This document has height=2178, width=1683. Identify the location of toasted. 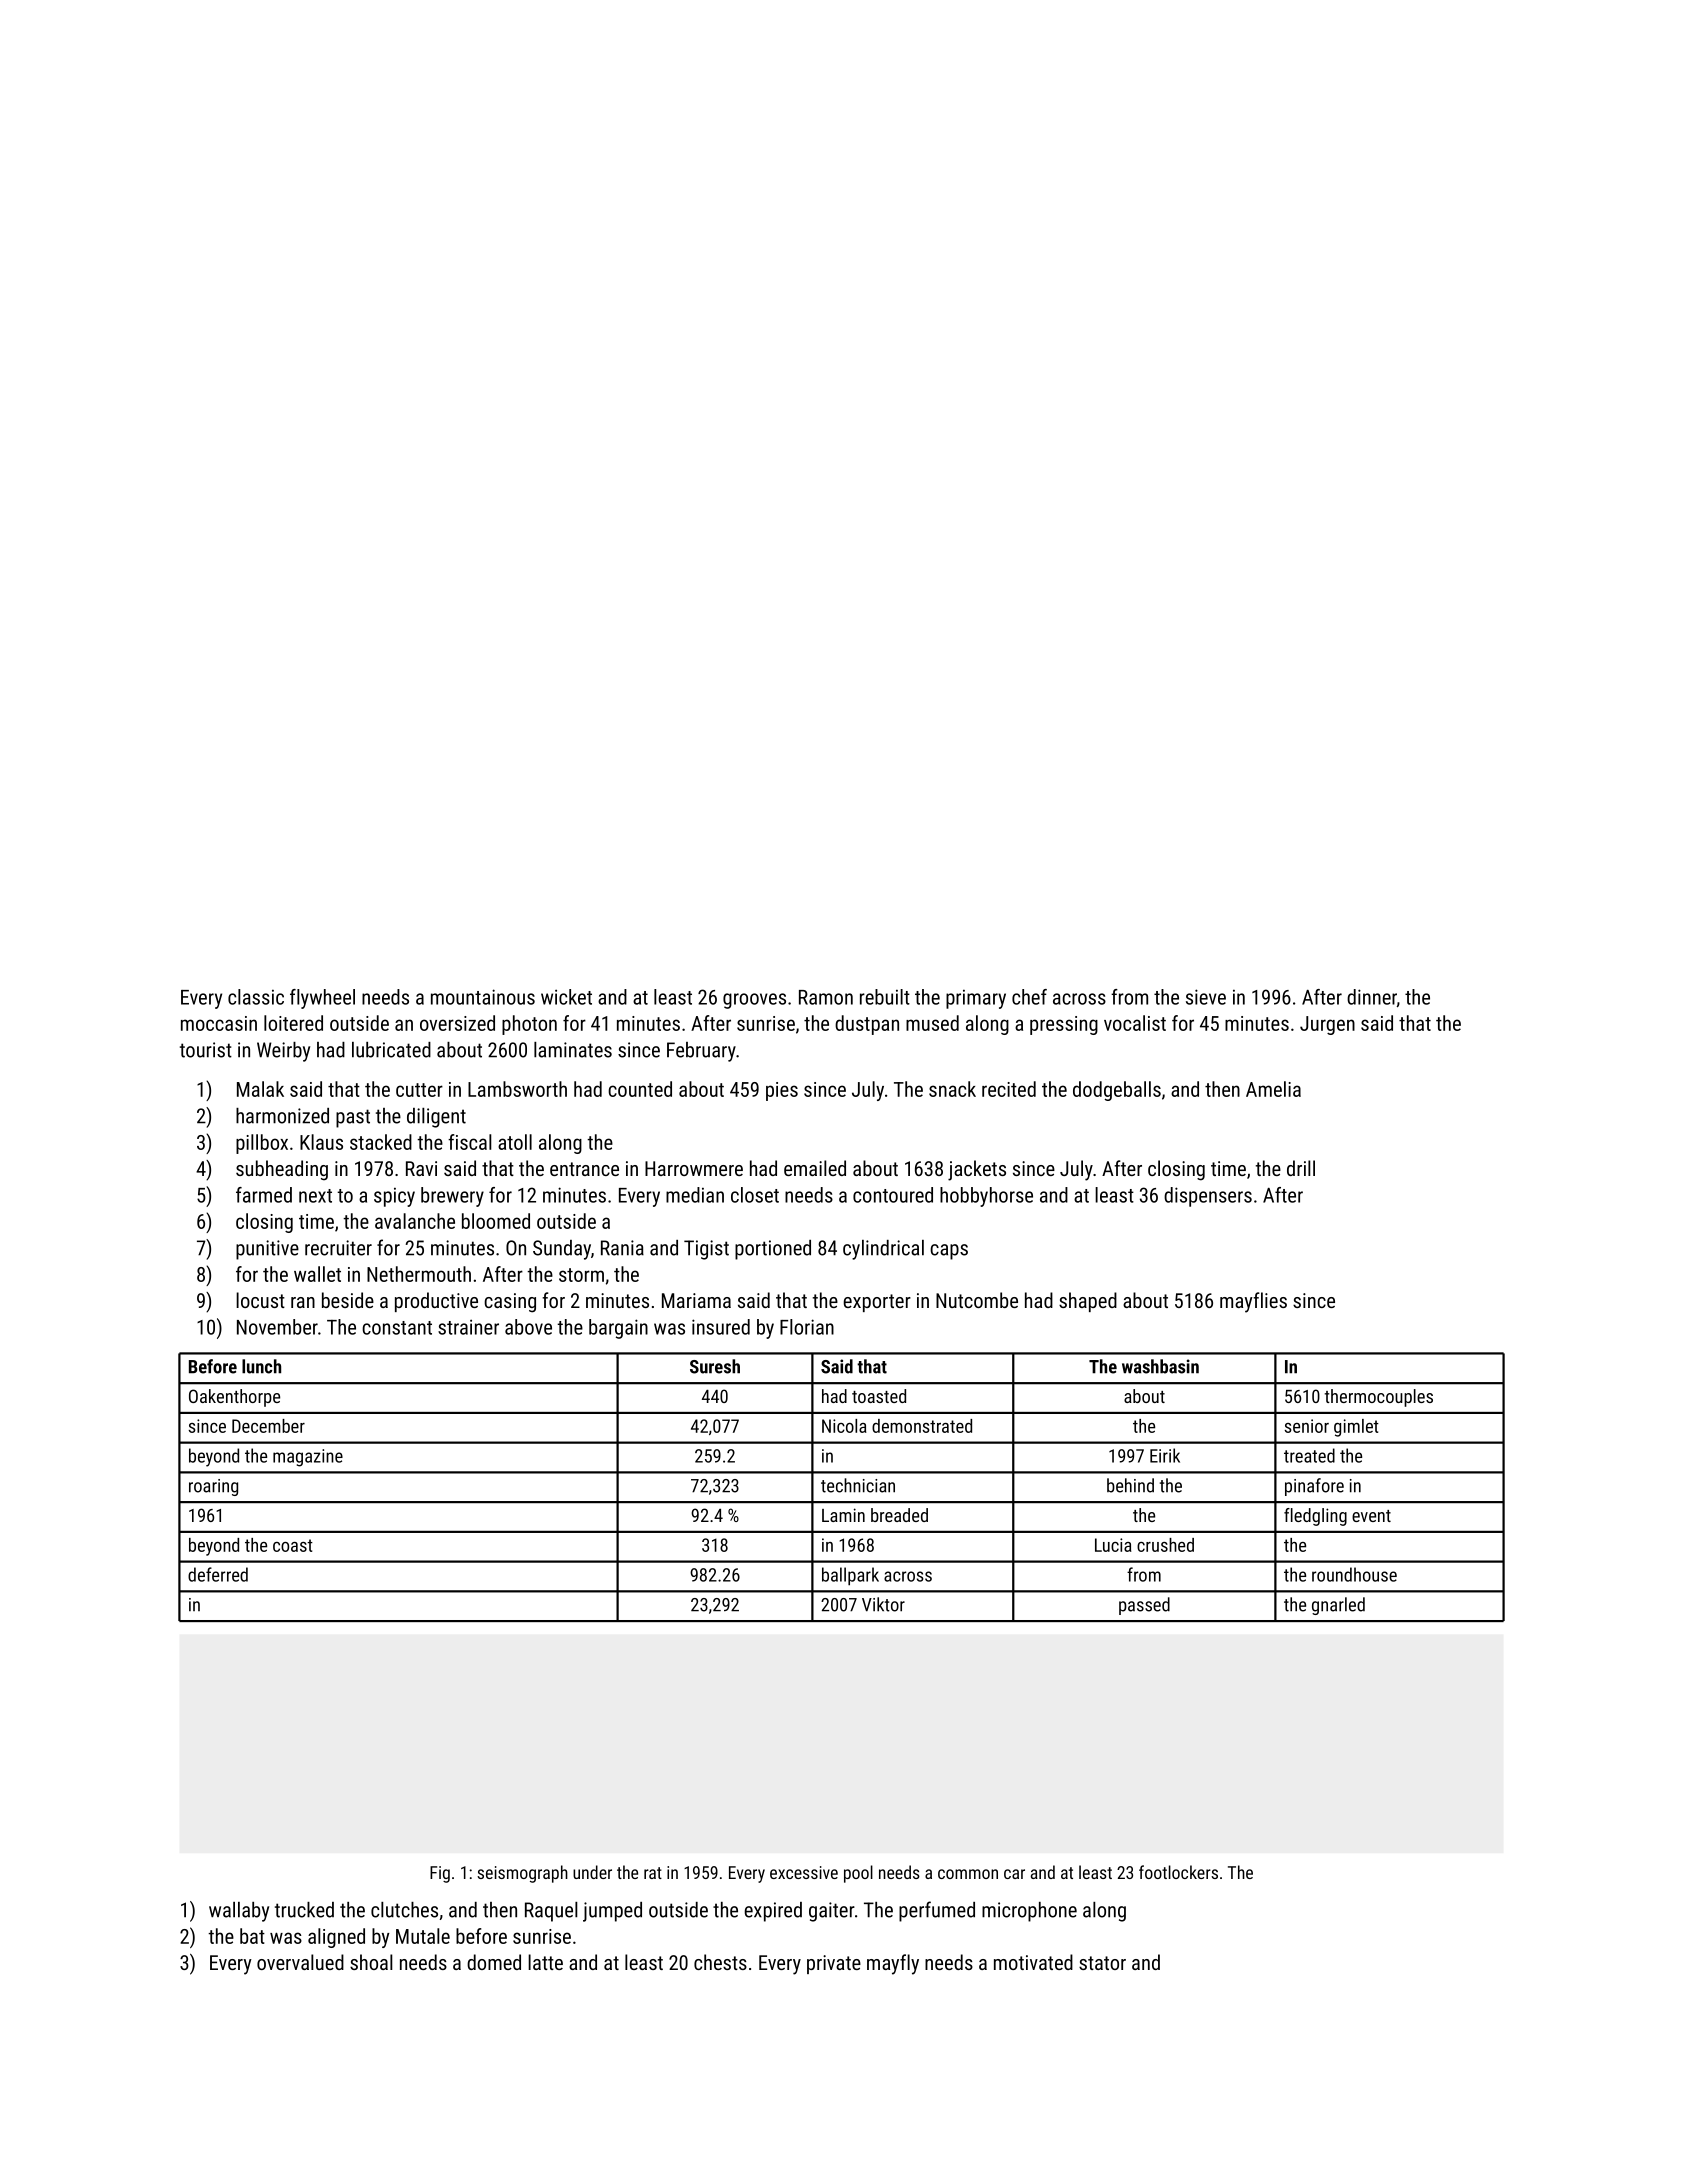
(879, 1396).
